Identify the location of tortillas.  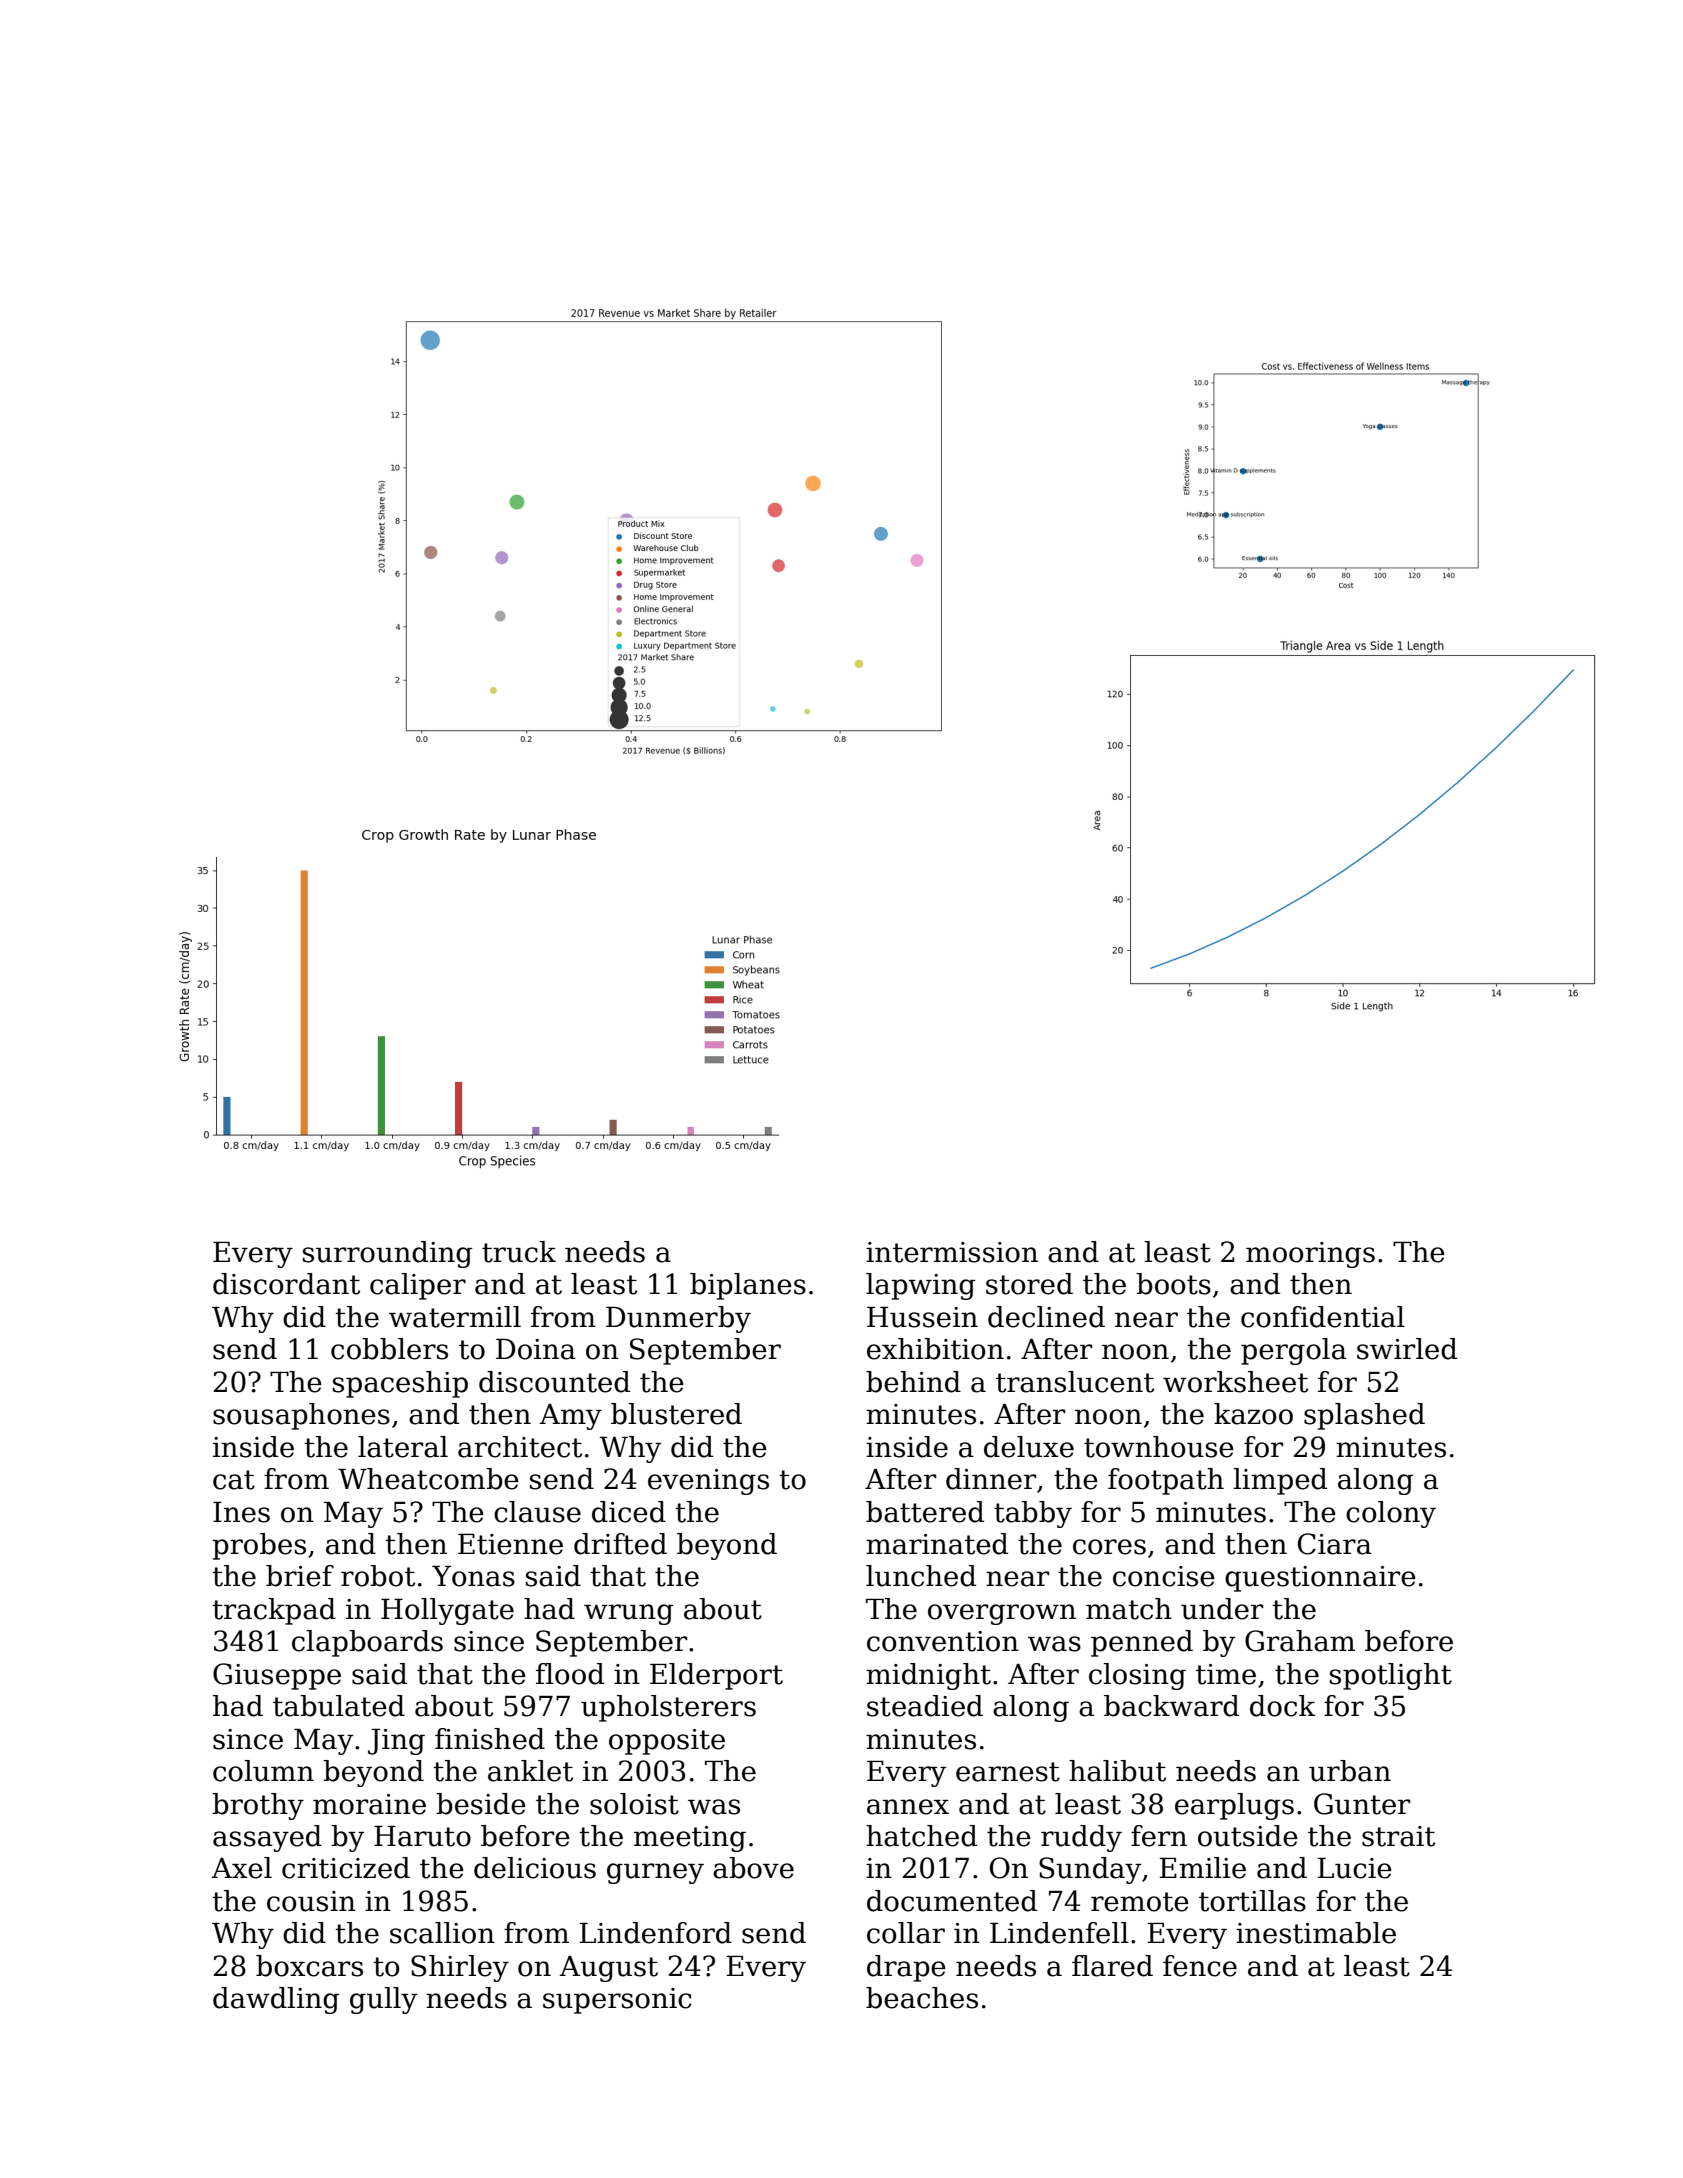
(1252, 1901).
